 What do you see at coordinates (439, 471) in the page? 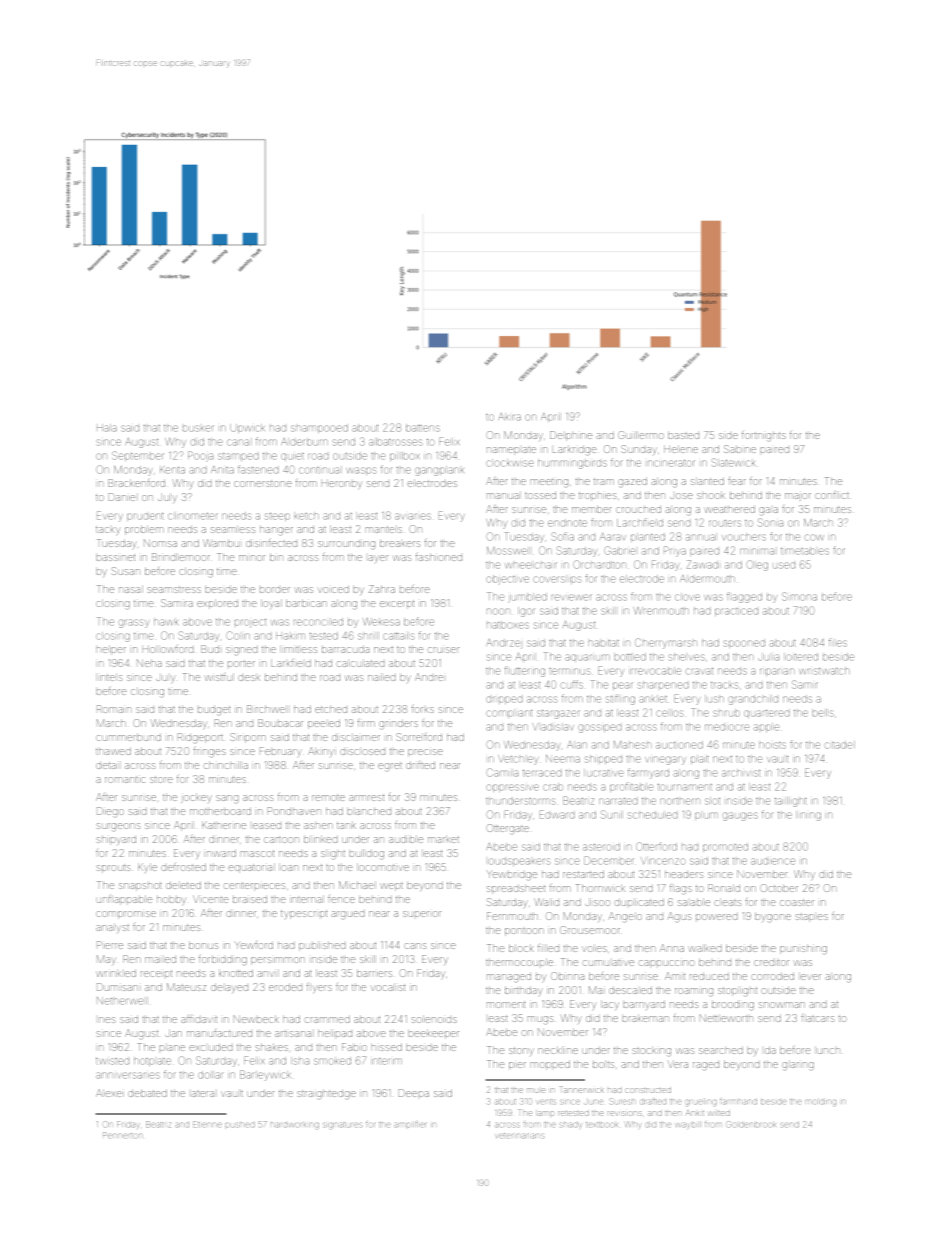
I see `gangplank` at bounding box center [439, 471].
